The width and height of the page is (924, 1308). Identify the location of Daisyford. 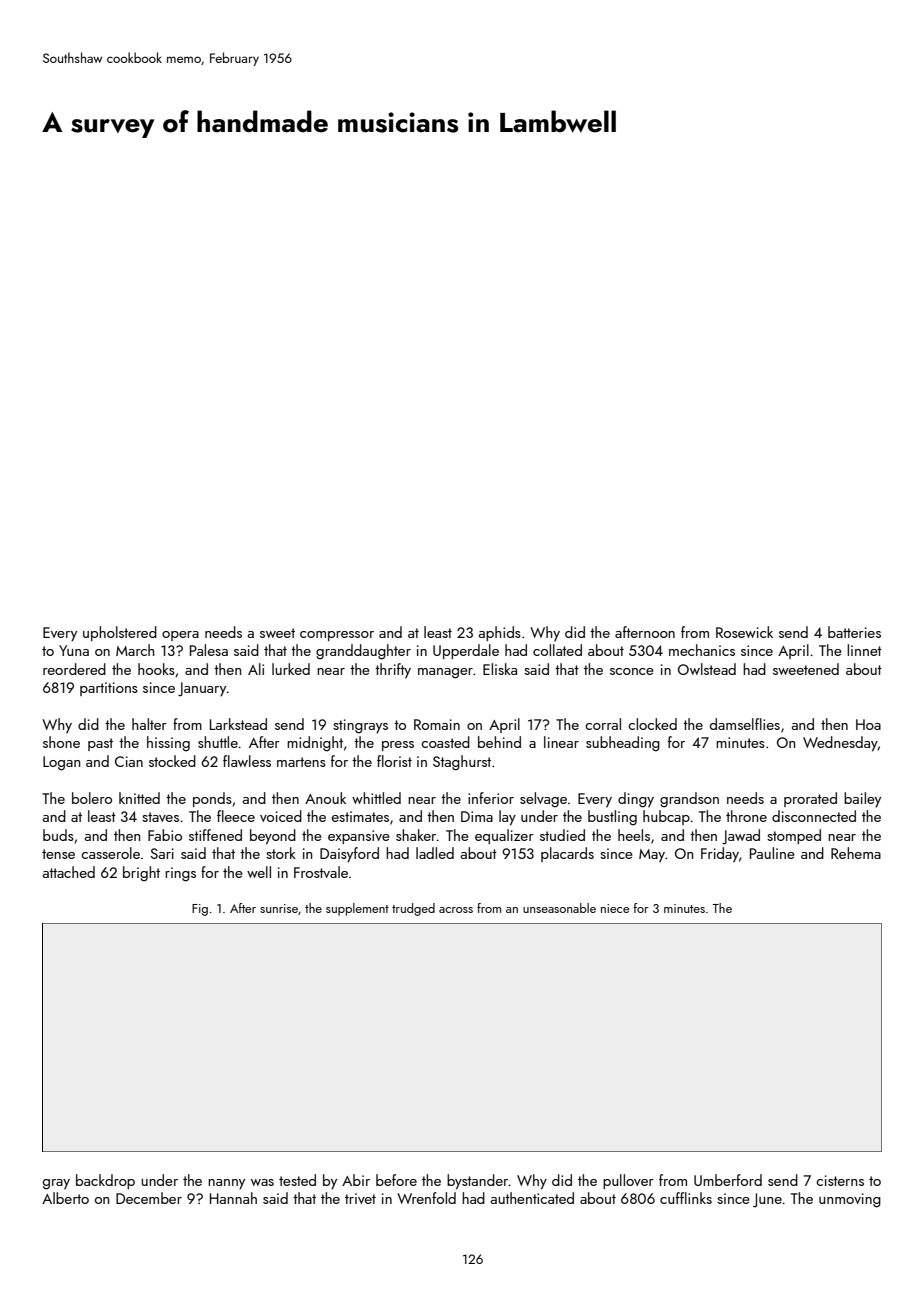
(349, 855).
